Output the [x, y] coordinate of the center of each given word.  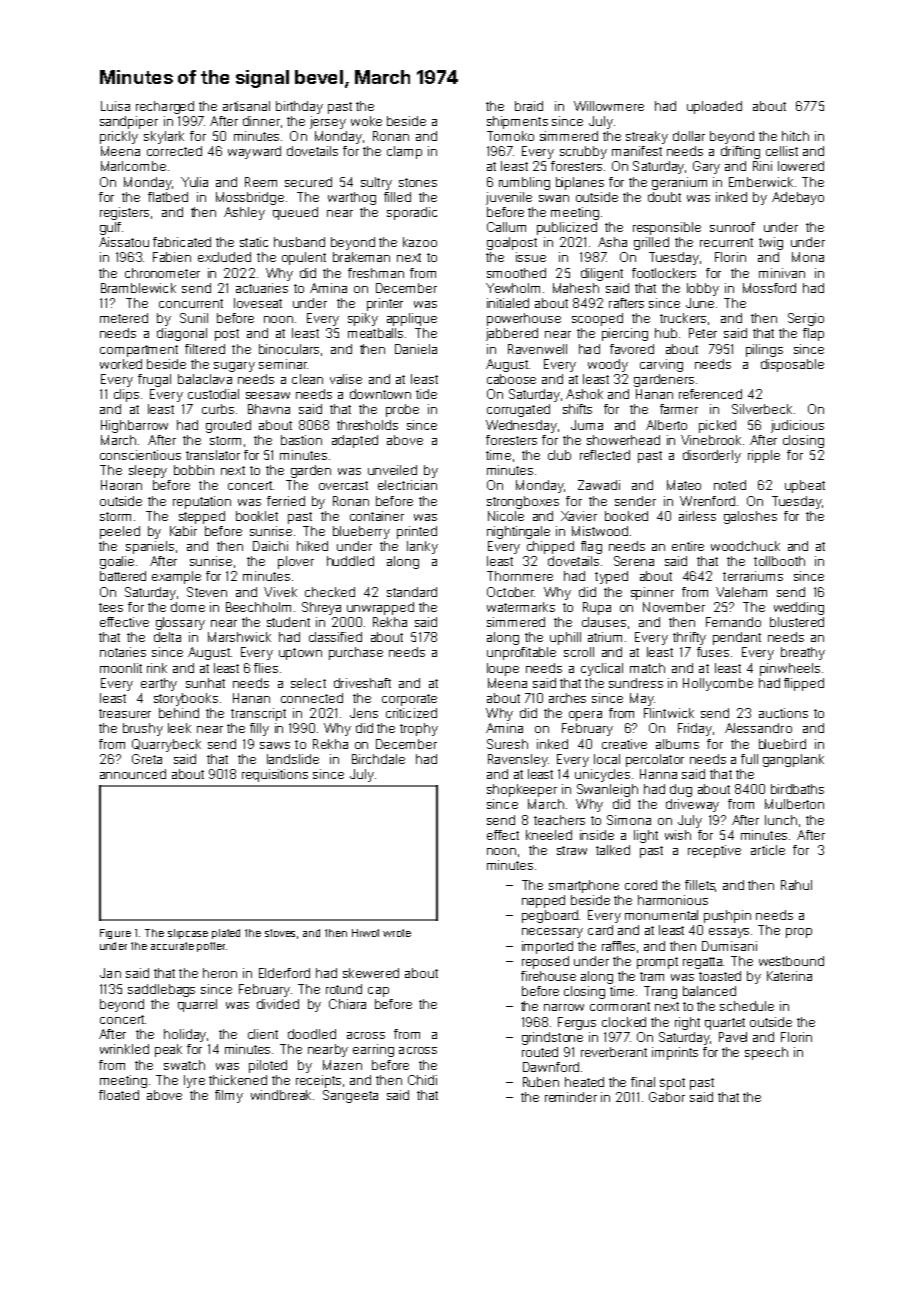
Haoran [121, 485]
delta [167, 637]
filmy [229, 1096]
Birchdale [378, 759]
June [700, 303]
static [254, 242]
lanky [422, 547]
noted [730, 485]
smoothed [516, 273]
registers [124, 213]
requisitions [275, 775]
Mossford [769, 288]
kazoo [420, 242]
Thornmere [520, 576]
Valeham [741, 592]
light [646, 836]
